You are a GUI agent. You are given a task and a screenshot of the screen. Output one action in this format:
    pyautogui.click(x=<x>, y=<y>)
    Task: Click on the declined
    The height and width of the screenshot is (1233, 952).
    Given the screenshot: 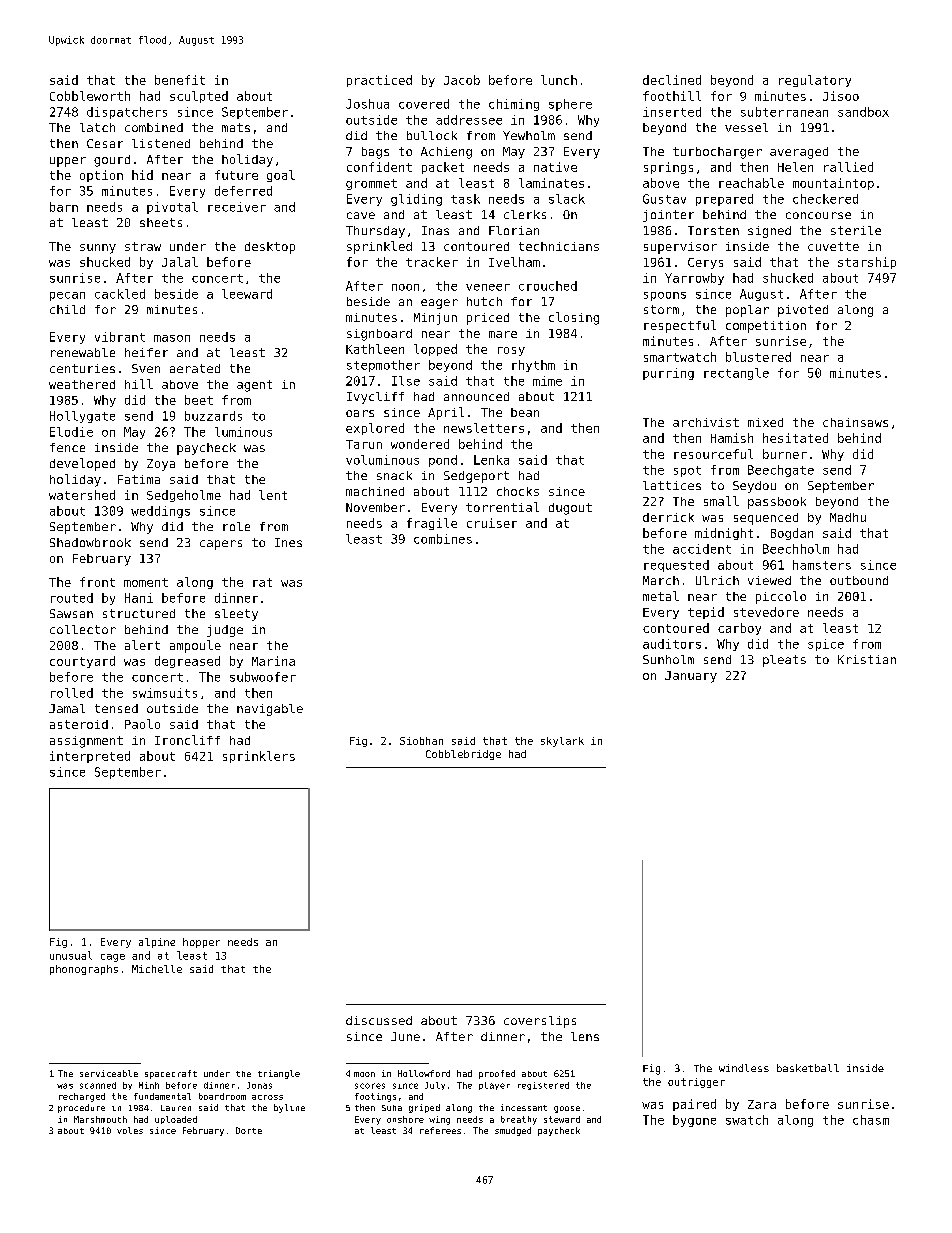 What is the action you would take?
    pyautogui.click(x=672, y=80)
